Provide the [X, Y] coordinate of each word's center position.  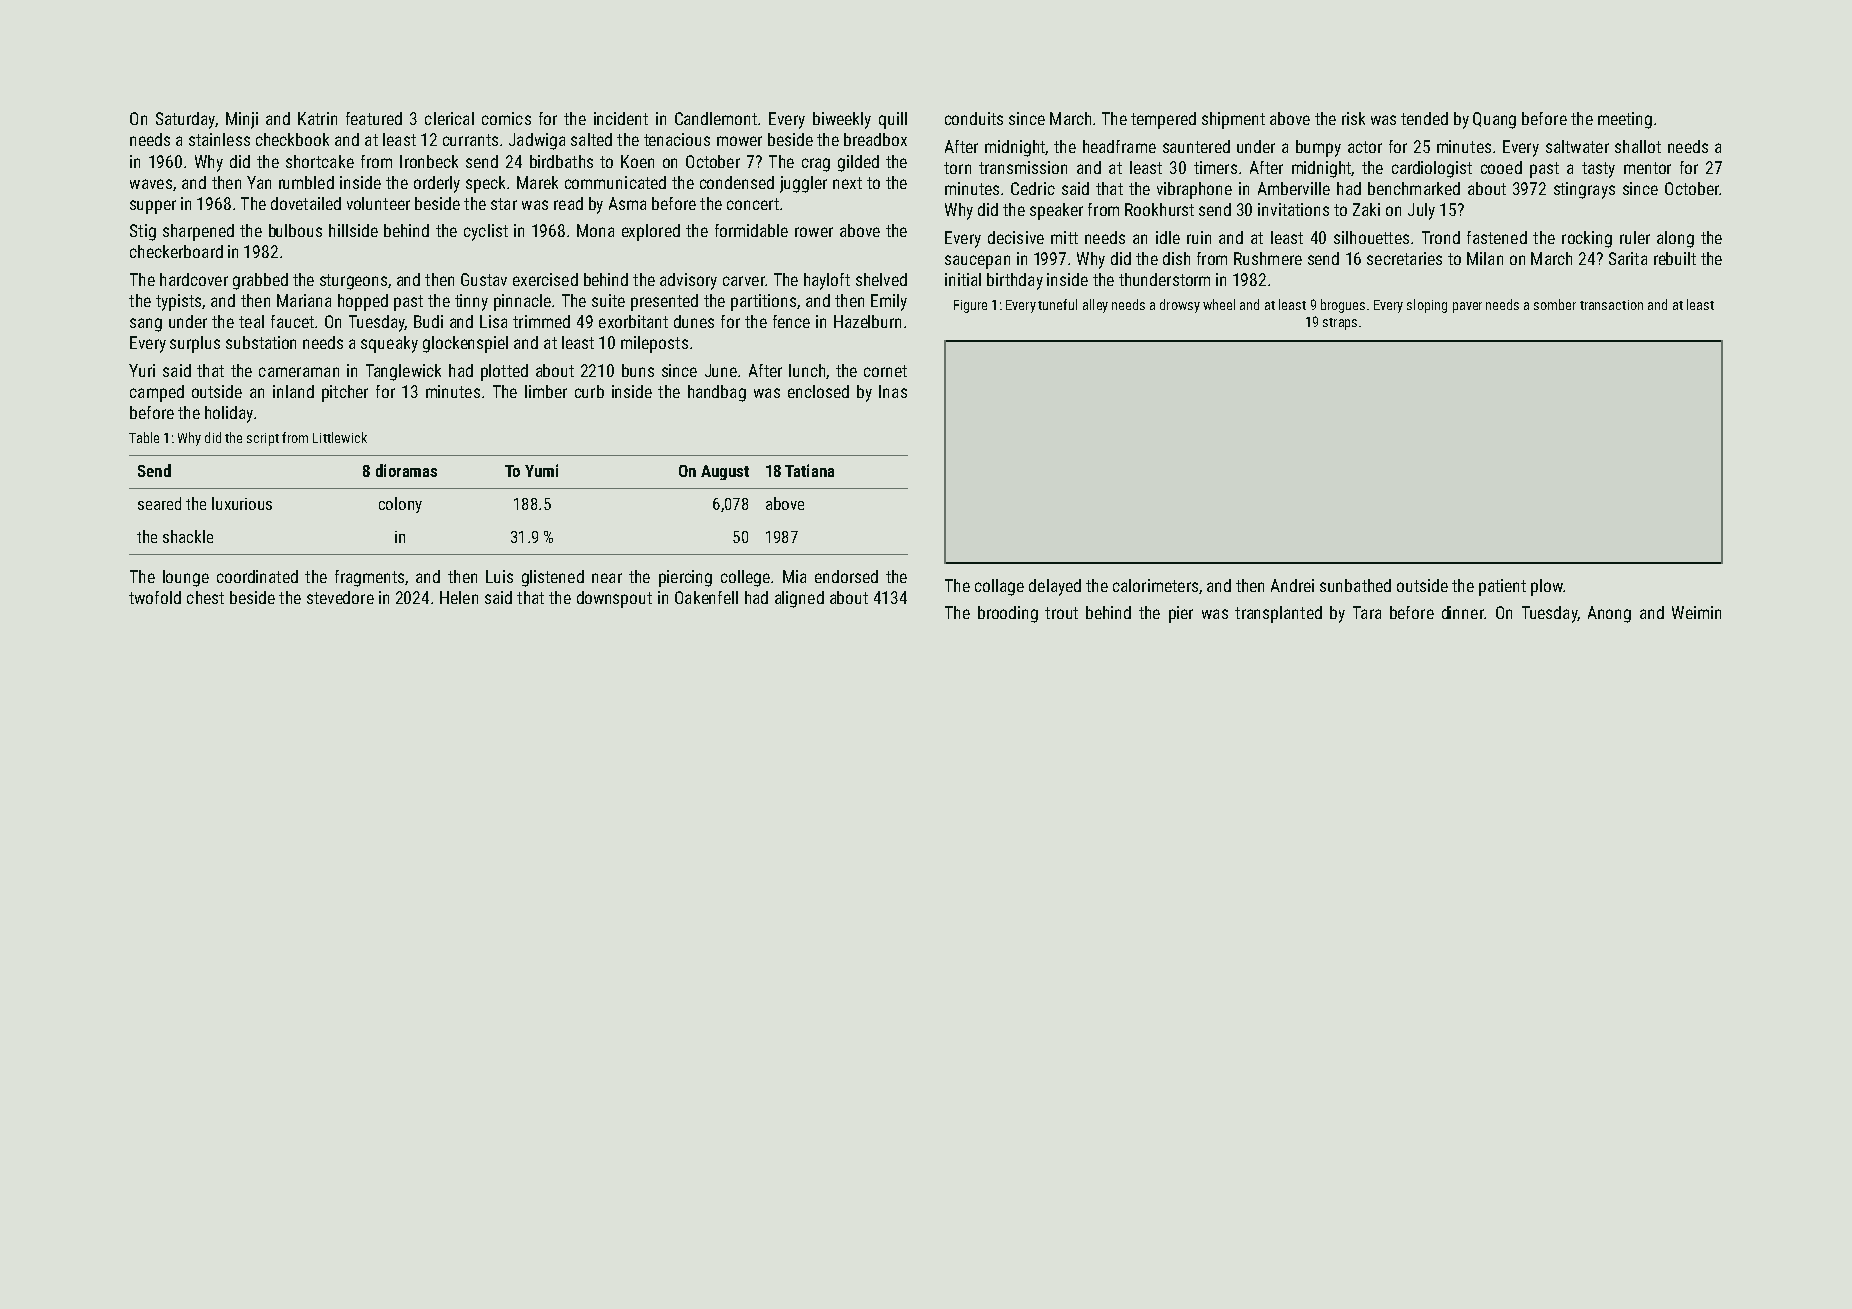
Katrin [317, 118]
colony [400, 505]
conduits [974, 118]
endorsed [846, 576]
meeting [1625, 120]
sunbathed [1355, 585]
